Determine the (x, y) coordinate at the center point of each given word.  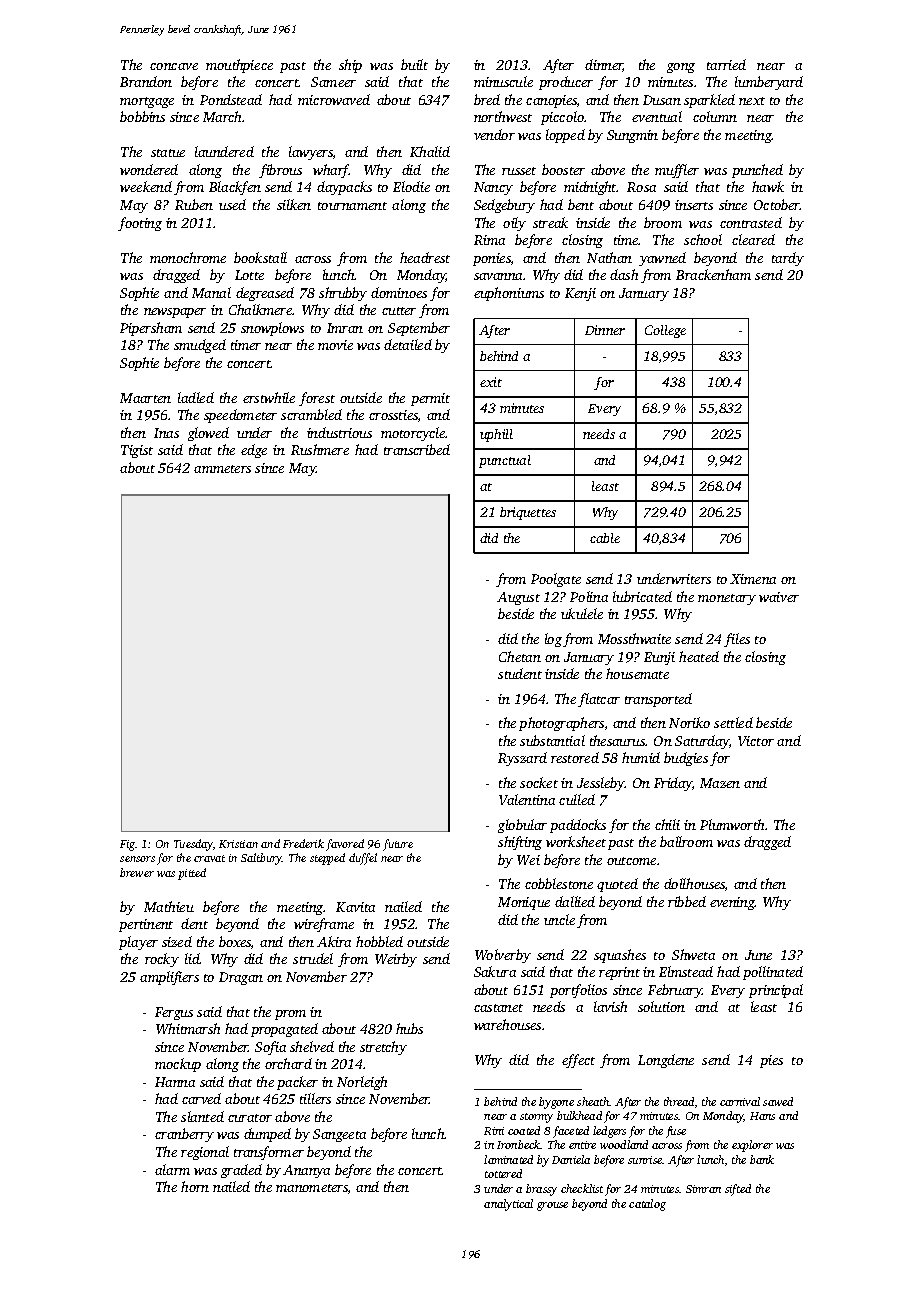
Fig (127, 845)
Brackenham (713, 274)
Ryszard (522, 759)
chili (667, 824)
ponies (492, 259)
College (665, 331)
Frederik (303, 843)
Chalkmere (260, 309)
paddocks (578, 826)
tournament (352, 206)
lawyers (311, 153)
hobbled (379, 941)
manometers (312, 1188)
